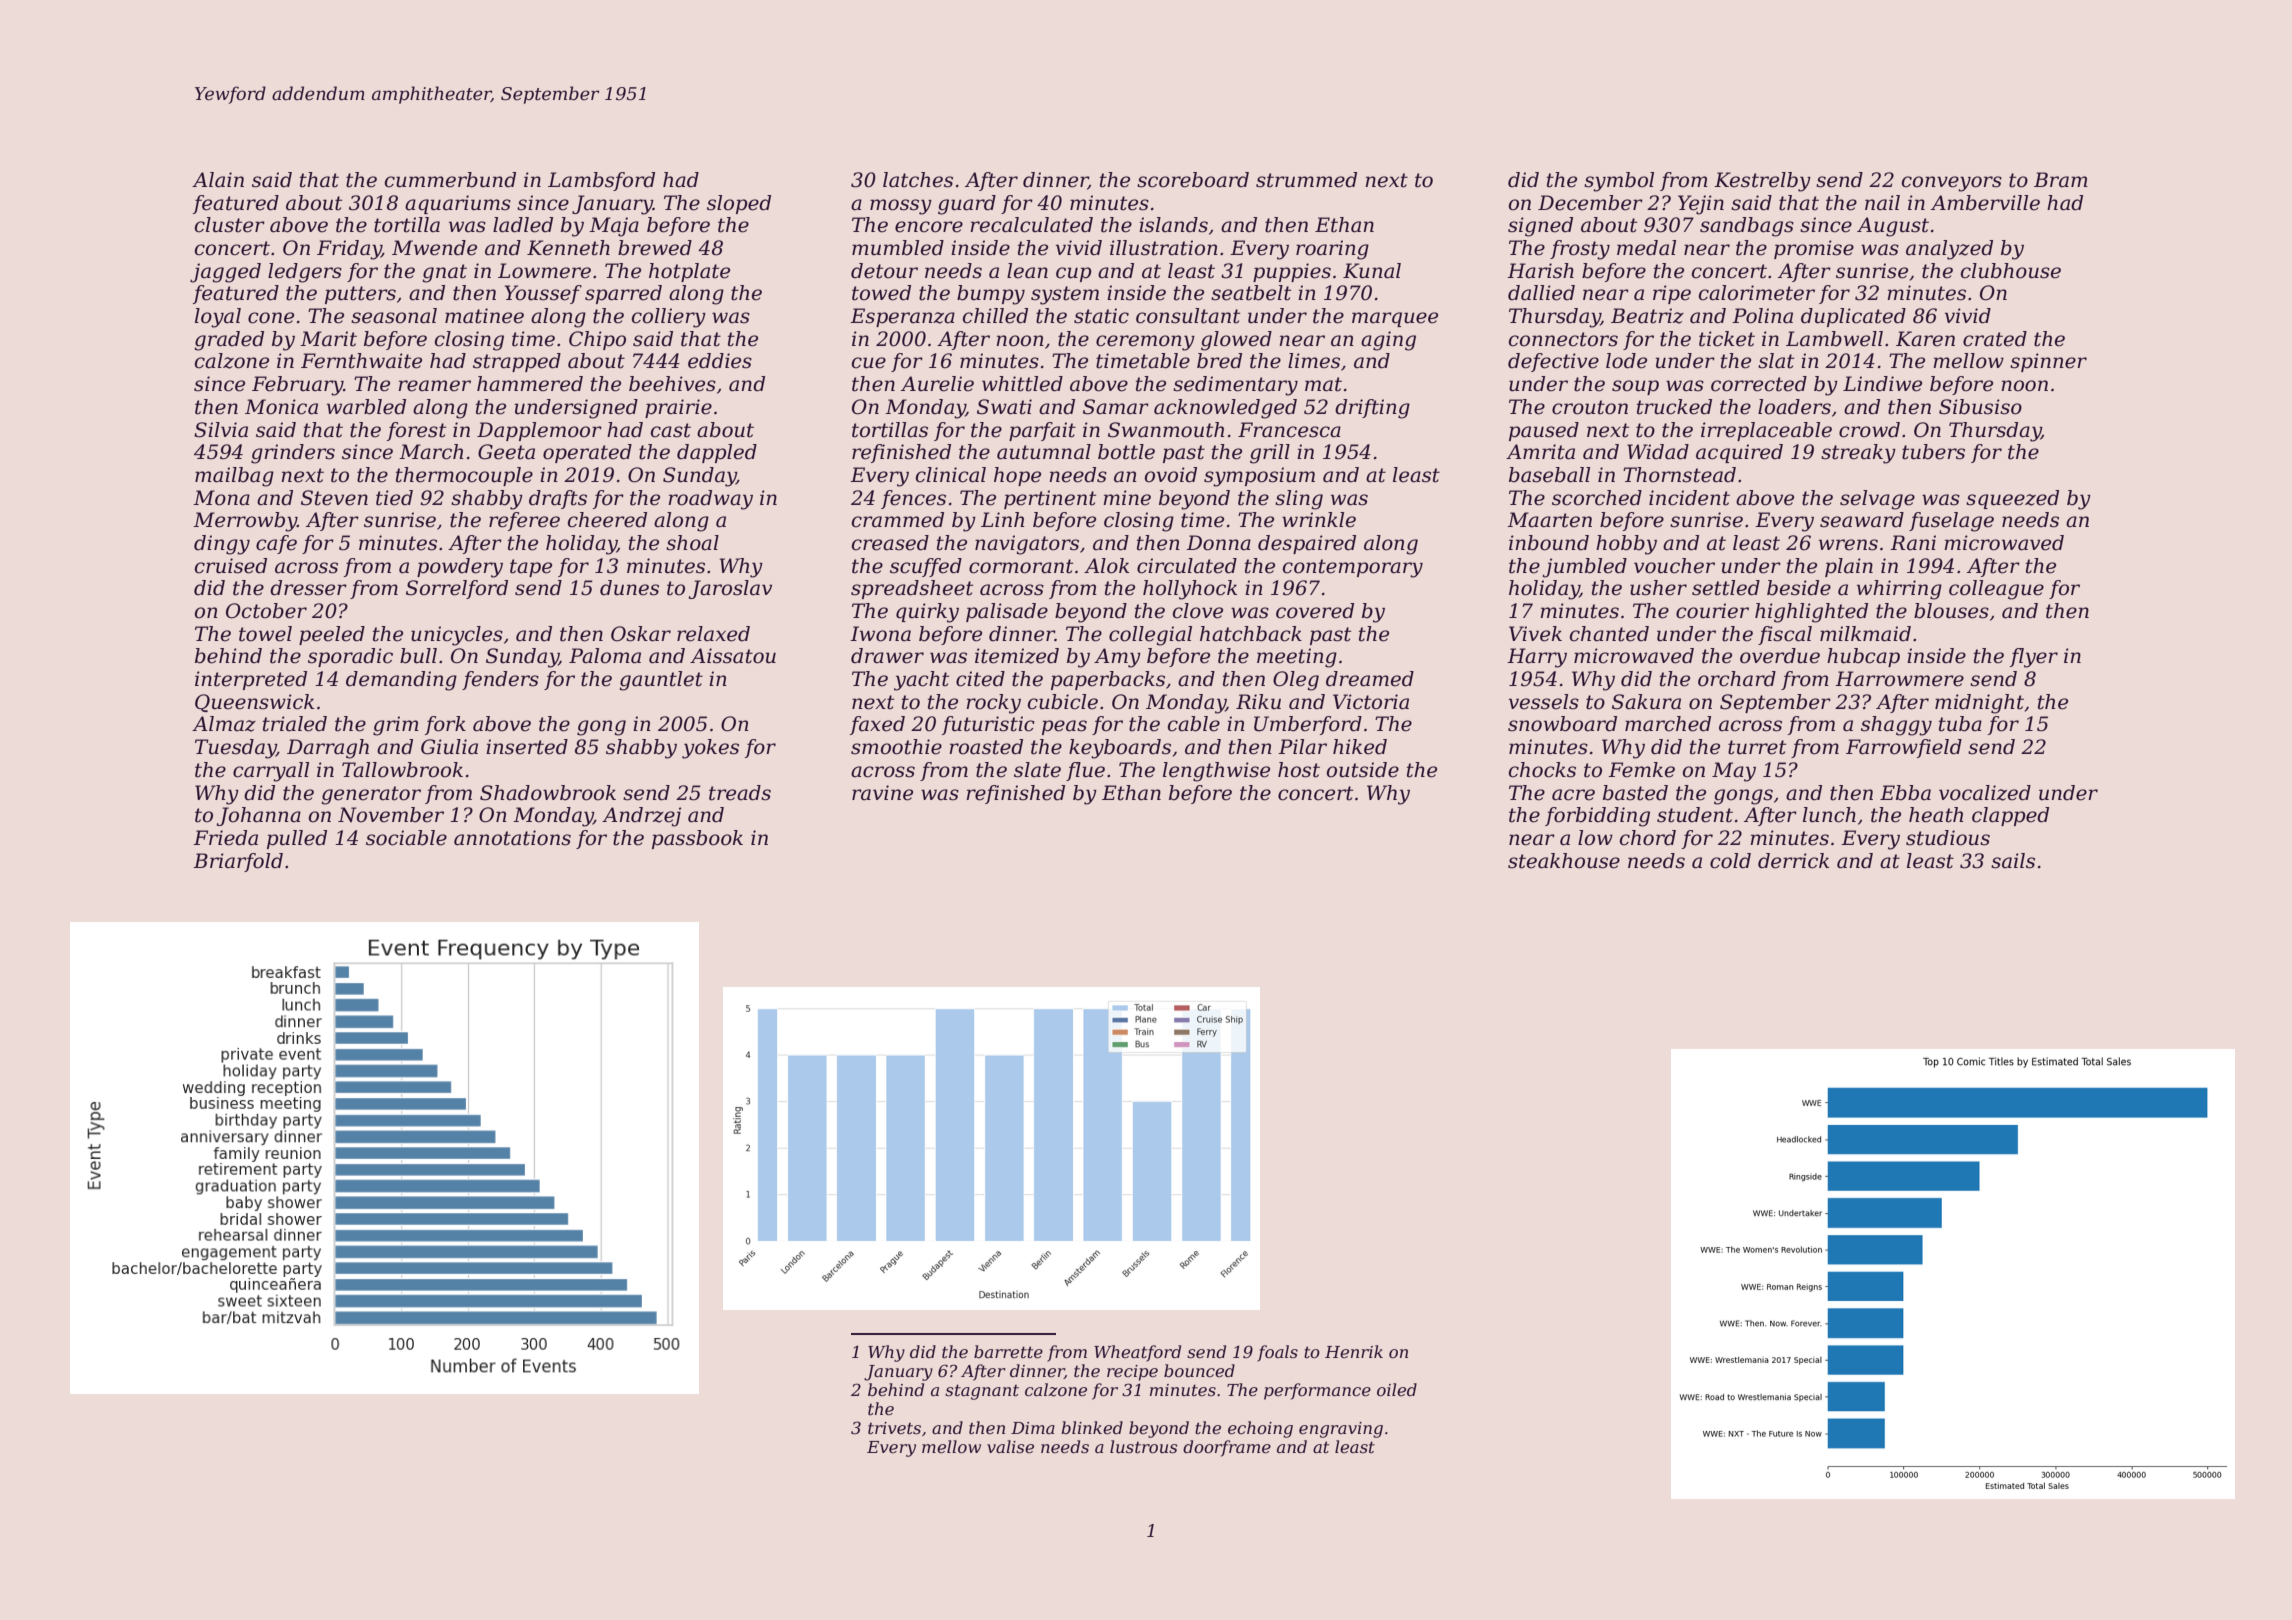  Describe the element at coordinates (1397, 1389) in the screenshot. I see `oiled` at that location.
